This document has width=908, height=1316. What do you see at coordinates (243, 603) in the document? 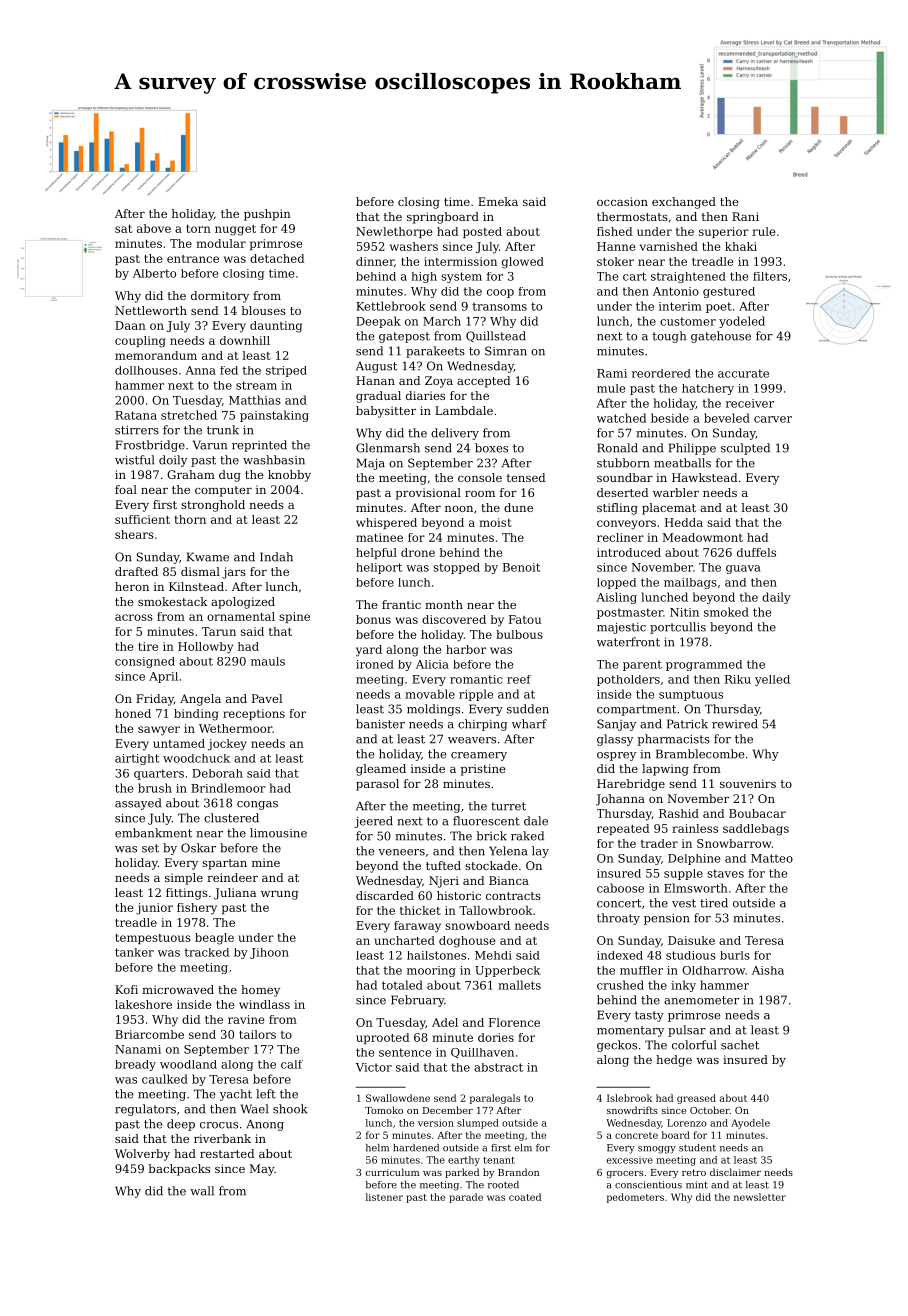
I see `apologized` at bounding box center [243, 603].
